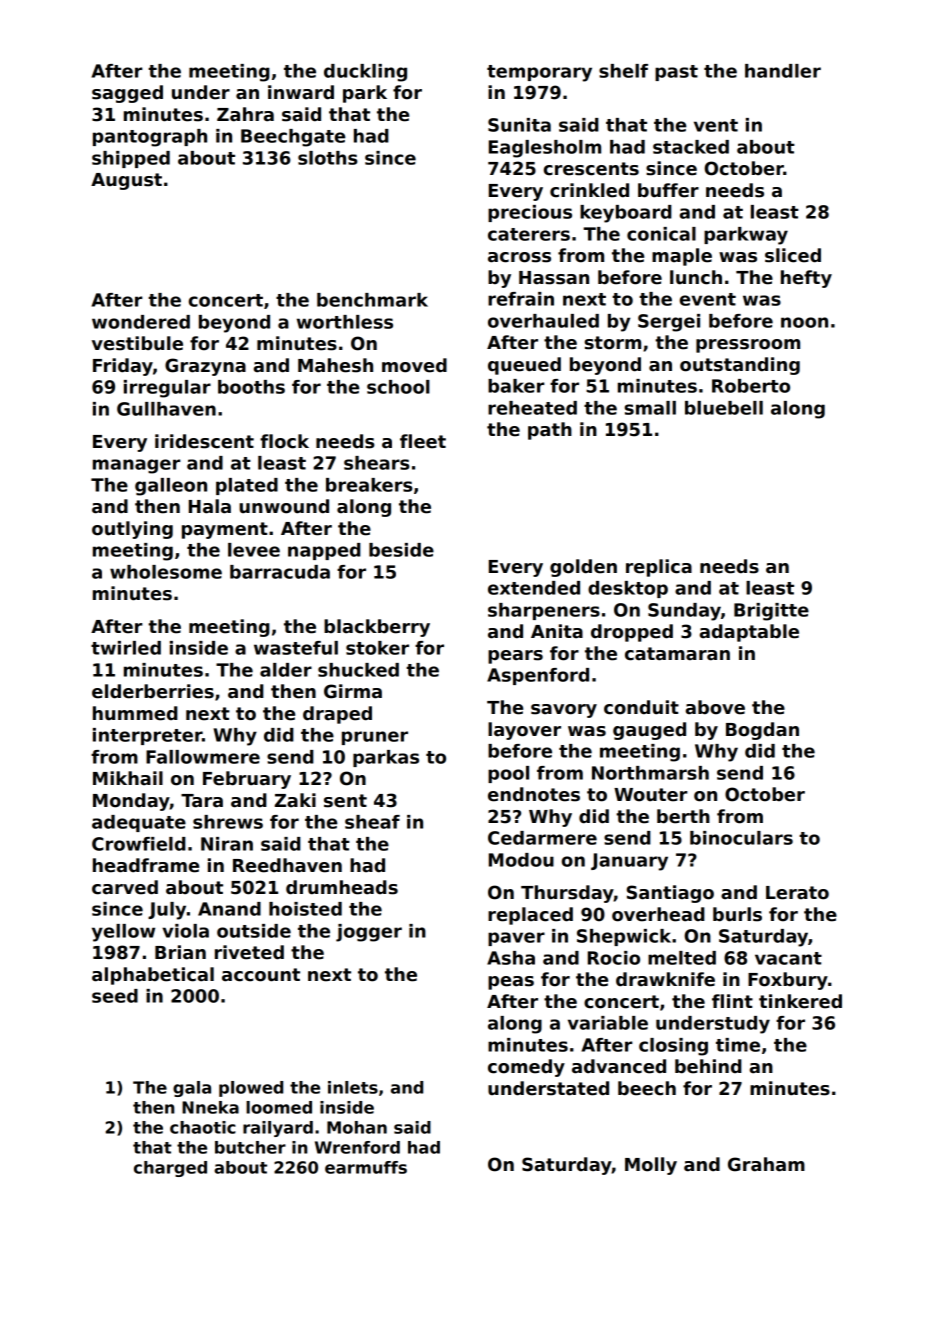 This image has height=1330, width=936. Describe the element at coordinates (766, 1164) in the image. I see `Graham` at that location.
